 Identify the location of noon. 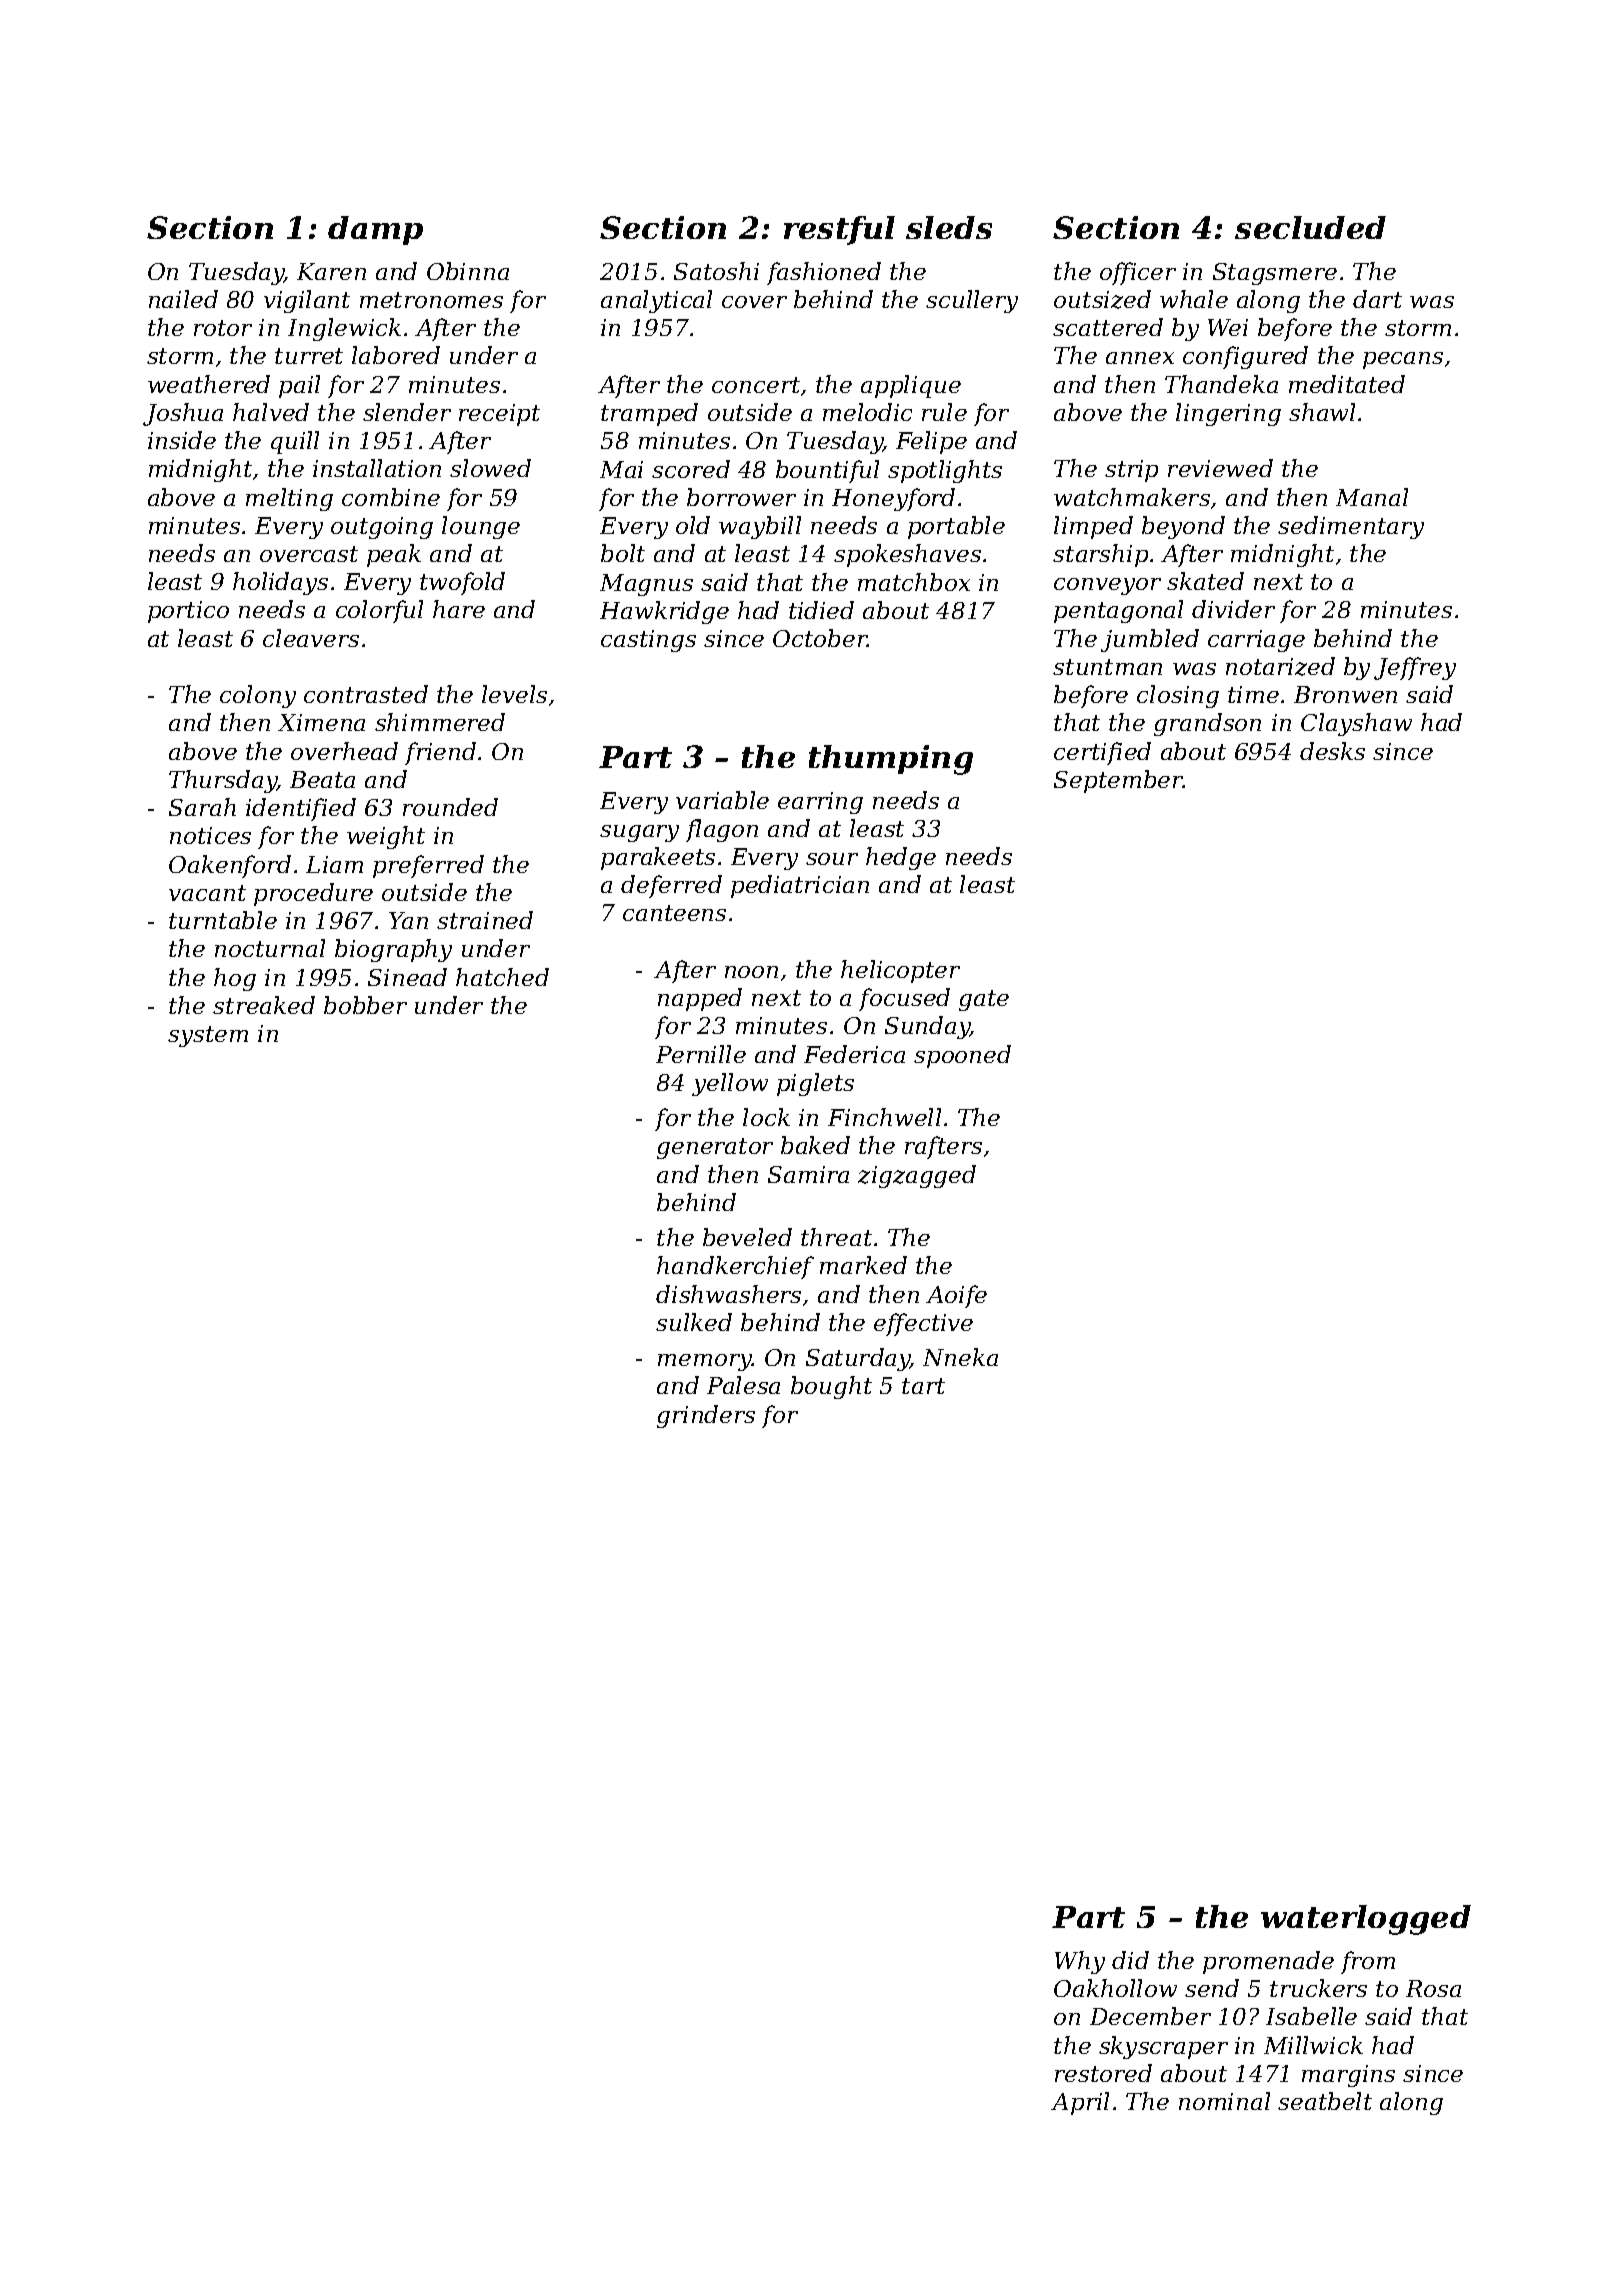
(751, 972).
